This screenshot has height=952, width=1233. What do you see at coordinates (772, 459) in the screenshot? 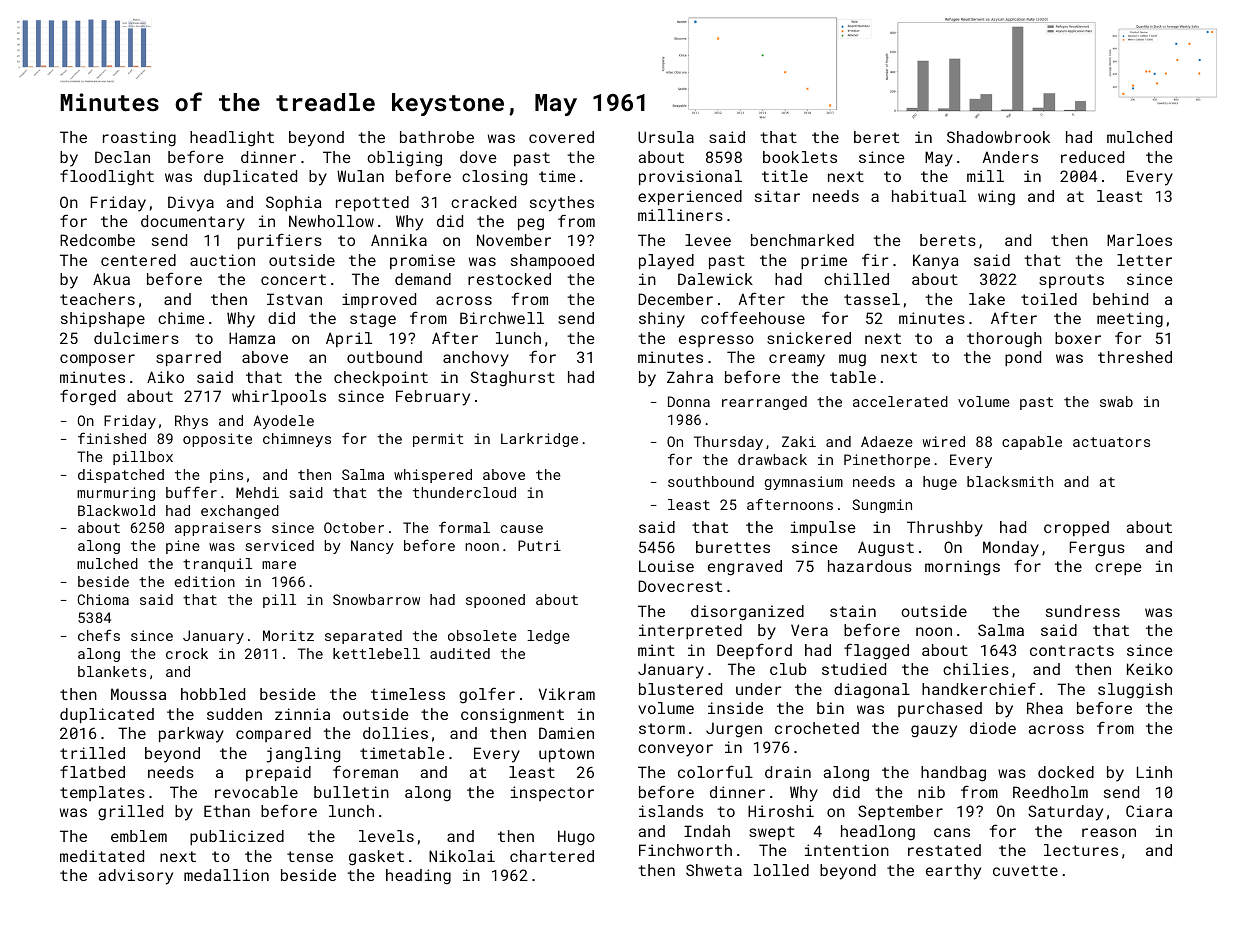
I see `drawback` at bounding box center [772, 459].
